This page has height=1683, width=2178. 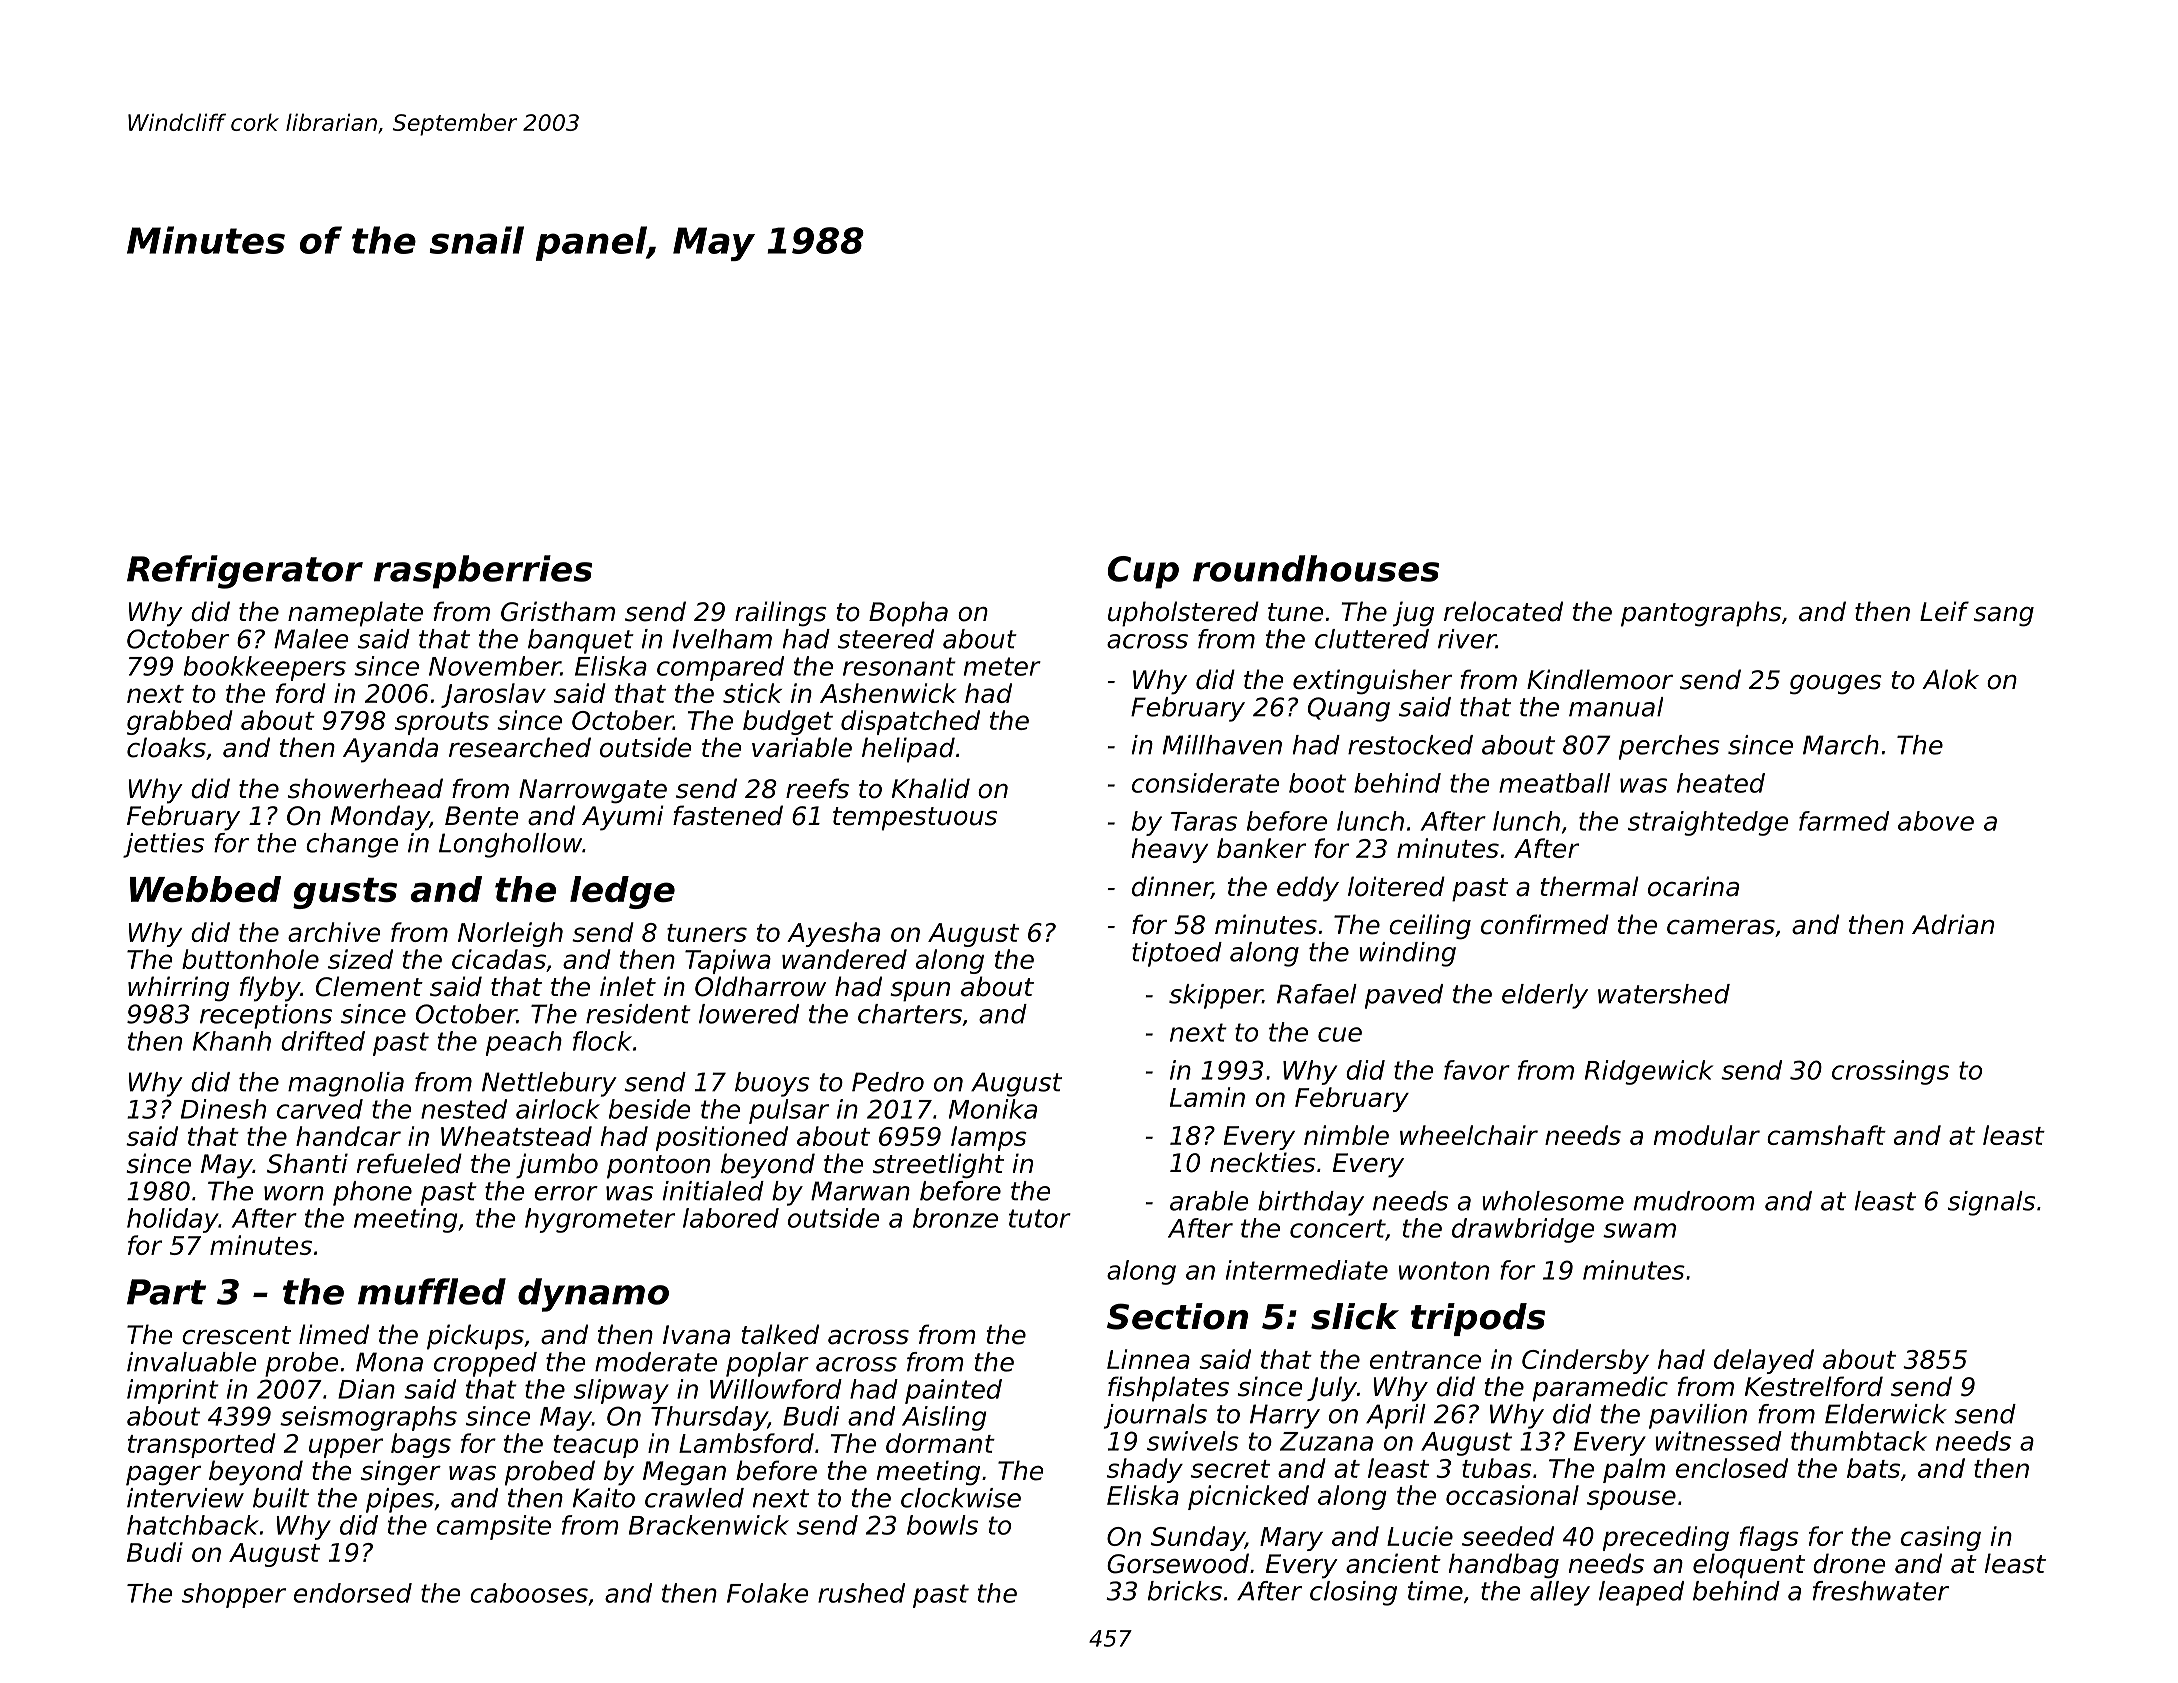 What do you see at coordinates (1316, 568) in the page?
I see `roundhouses` at bounding box center [1316, 568].
